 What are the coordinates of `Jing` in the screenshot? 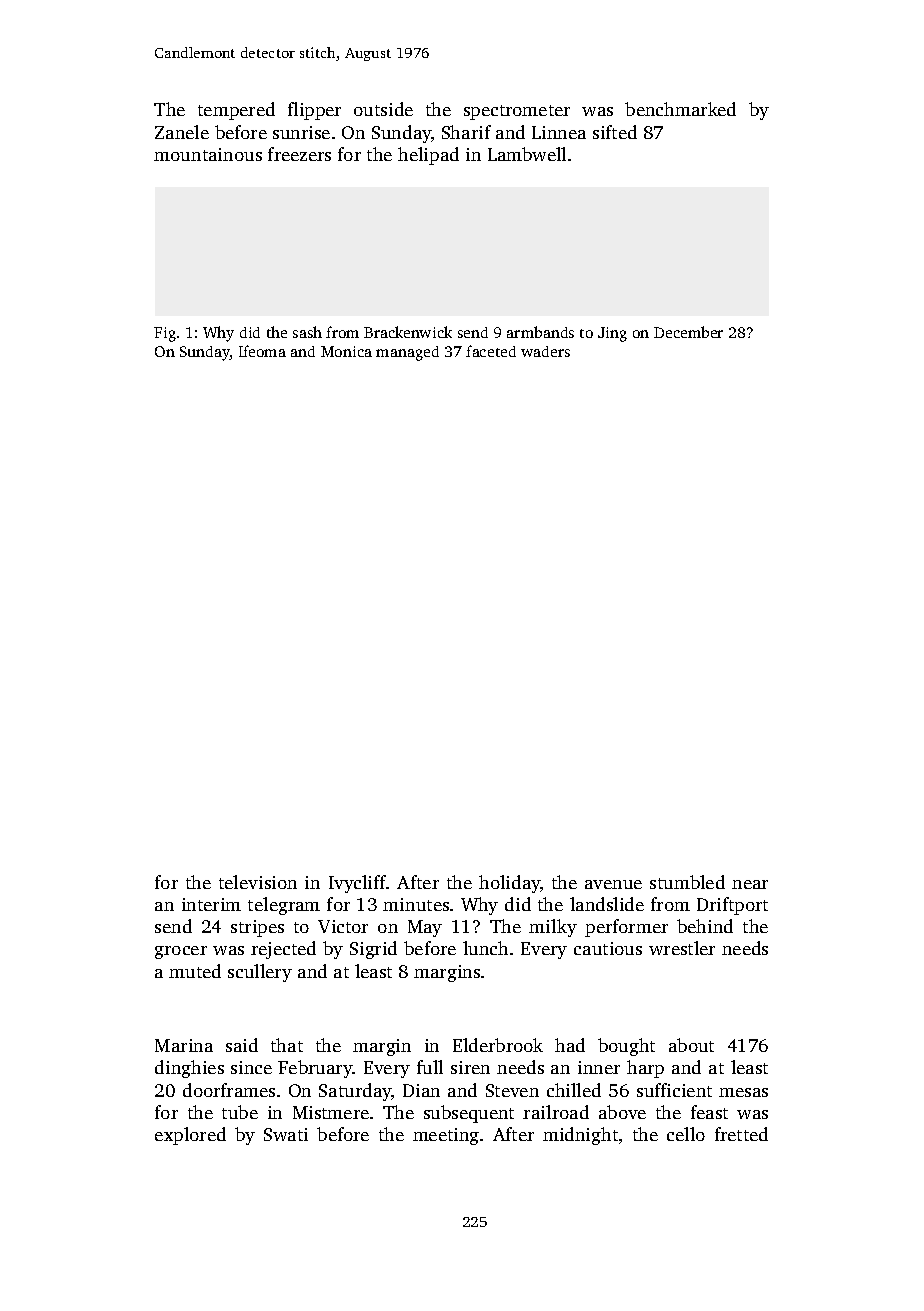 It's located at (612, 334).
